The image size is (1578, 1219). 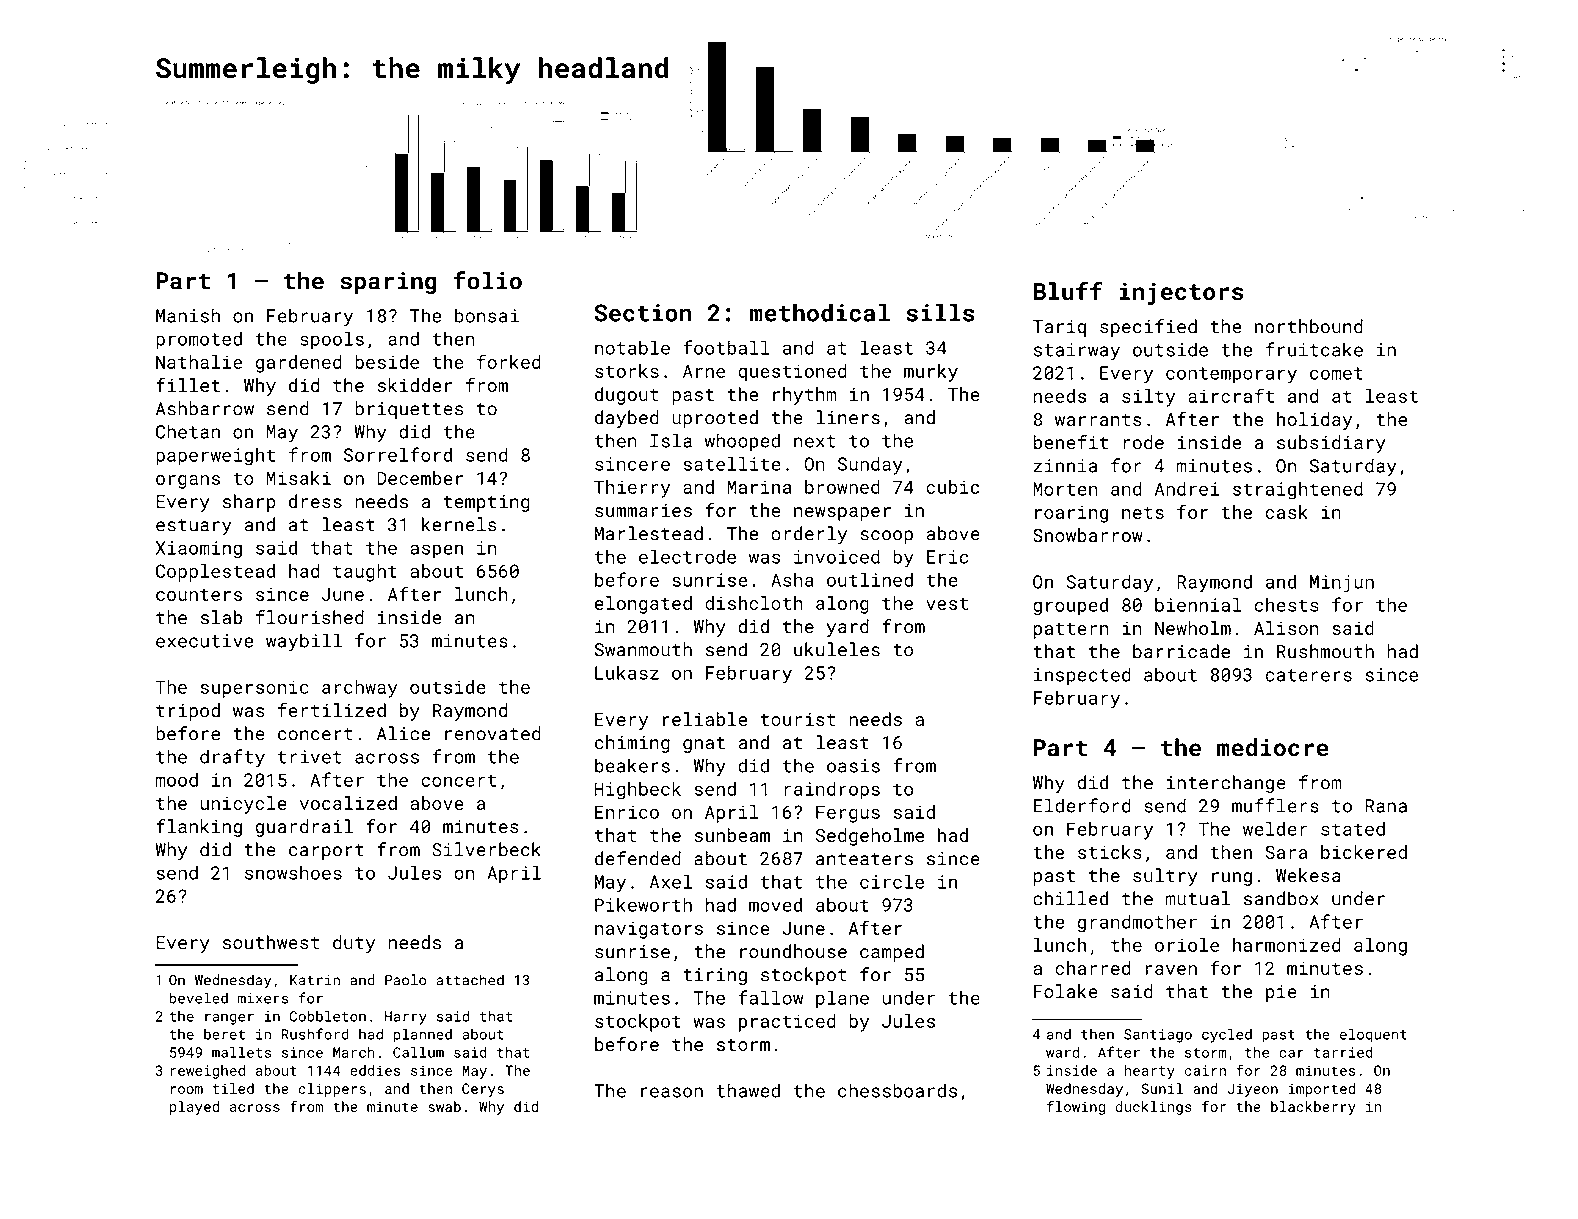 I want to click on mutual, so click(x=1198, y=898).
